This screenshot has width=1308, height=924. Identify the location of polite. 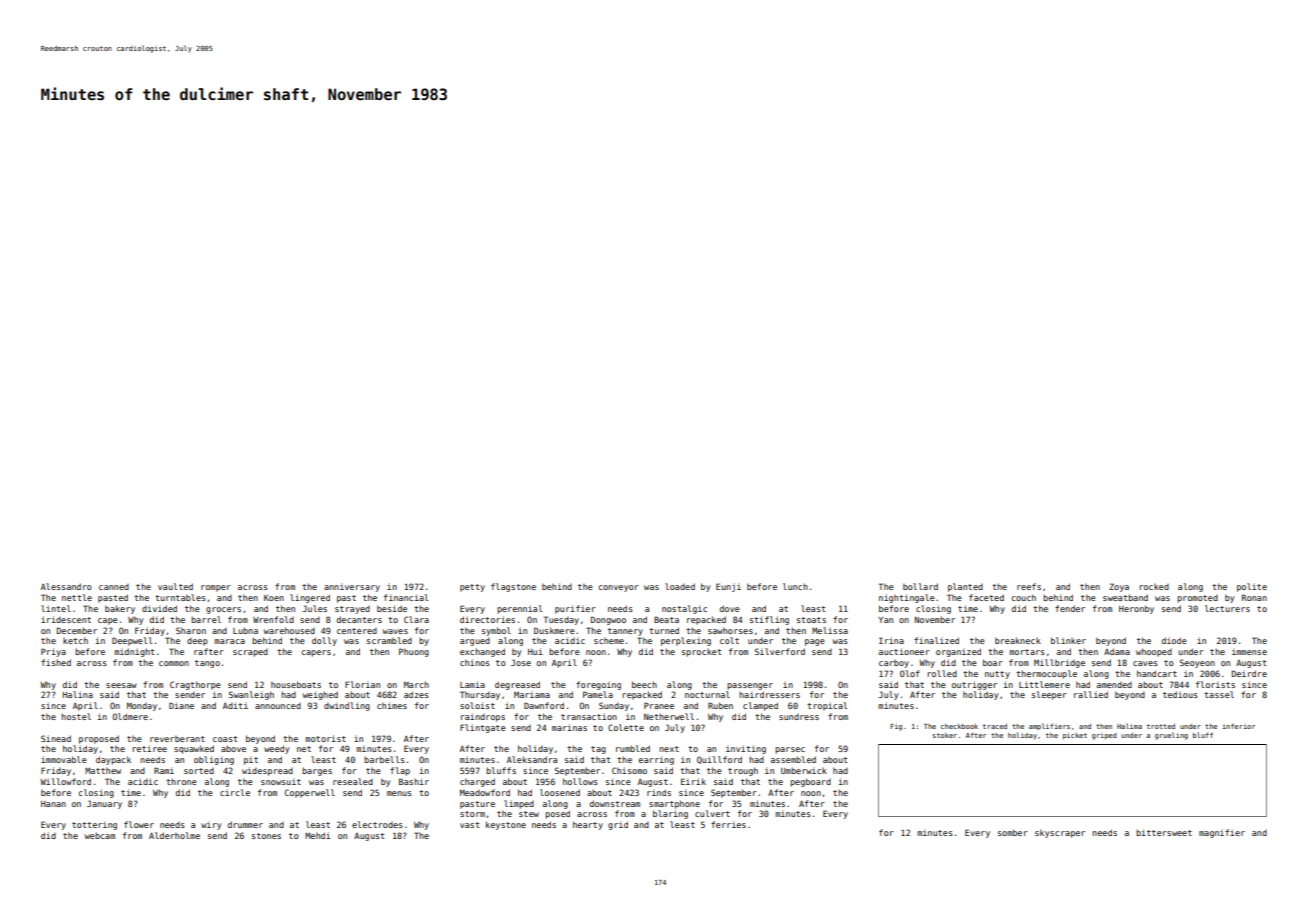
(1252, 587).
